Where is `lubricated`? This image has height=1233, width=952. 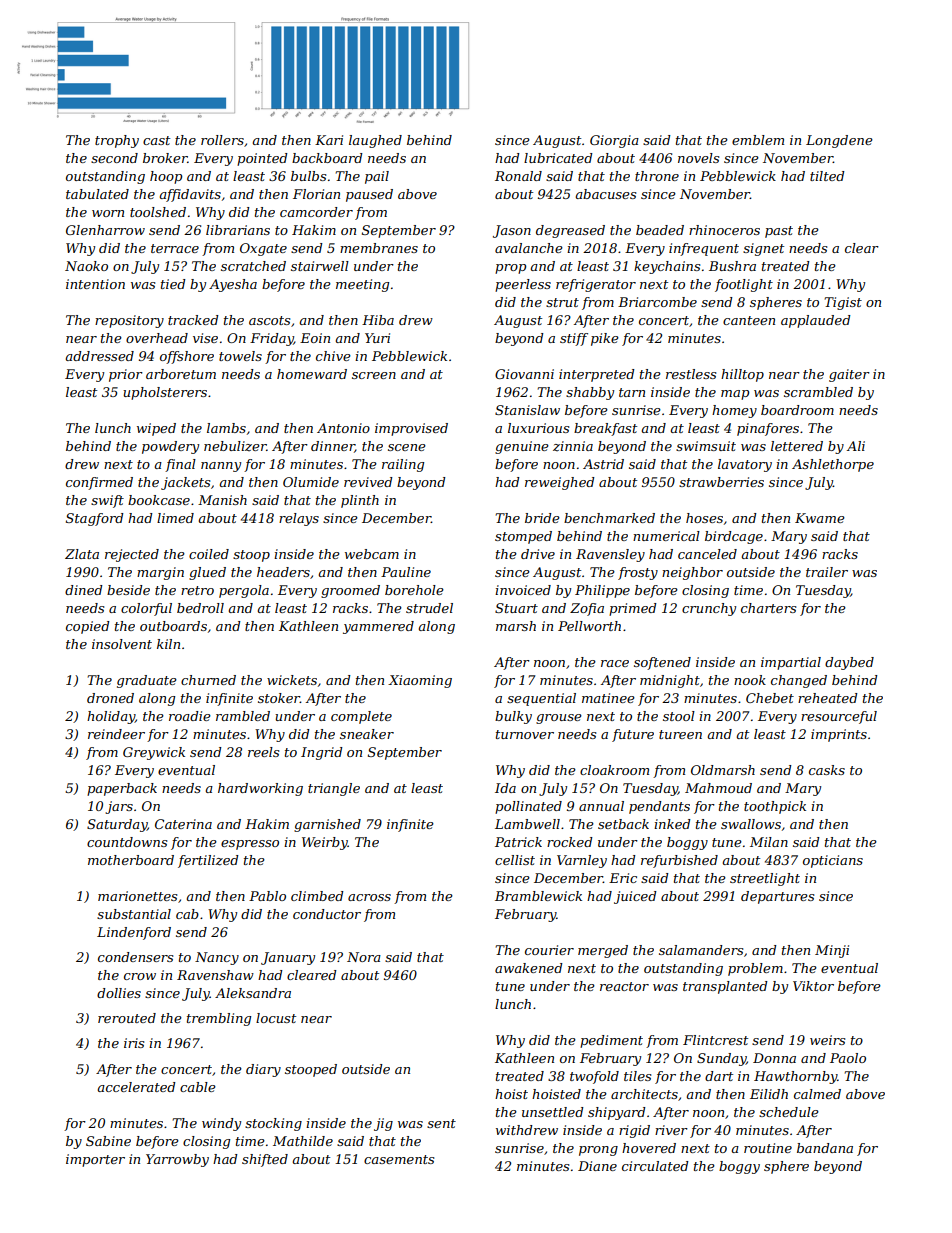 lubricated is located at coordinates (558, 158).
